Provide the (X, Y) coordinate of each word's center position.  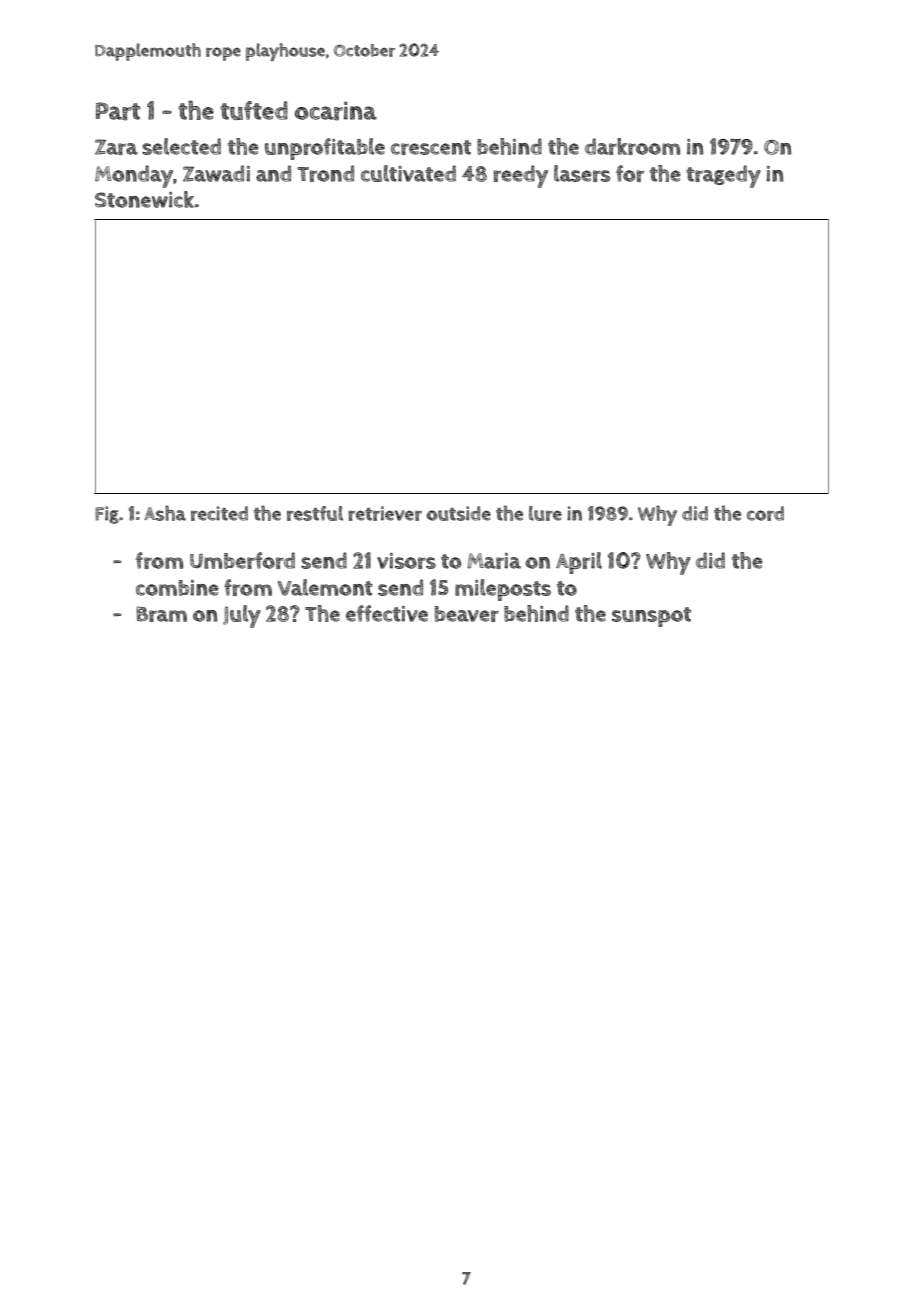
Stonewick (144, 199)
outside (458, 513)
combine (177, 588)
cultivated (408, 173)
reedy (521, 176)
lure (545, 513)
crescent (431, 147)
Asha (165, 513)
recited (219, 513)
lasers (582, 173)
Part (118, 111)
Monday (134, 176)
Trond (325, 173)
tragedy (723, 176)
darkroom (632, 146)
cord (765, 513)
